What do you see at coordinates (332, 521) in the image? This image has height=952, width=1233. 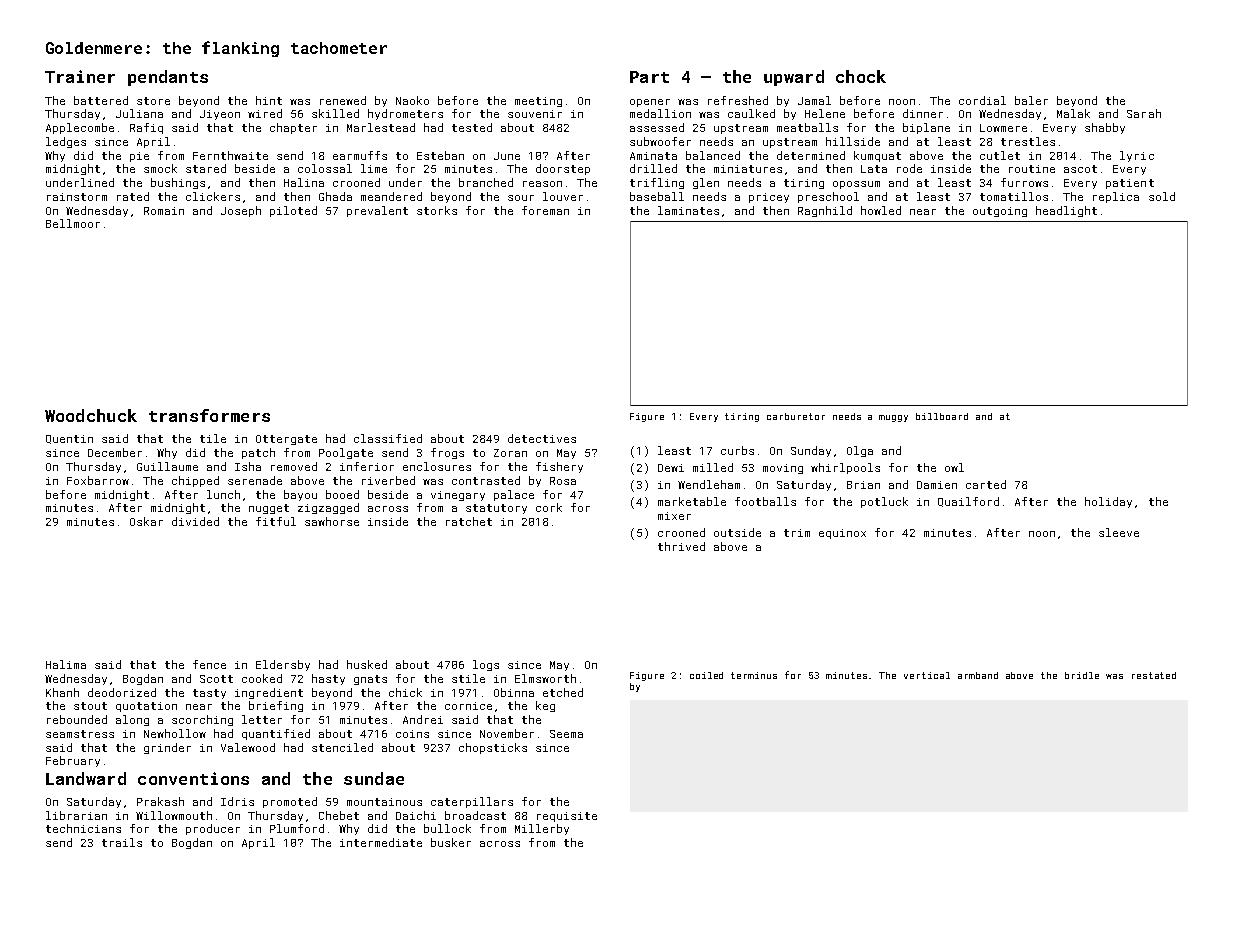 I see `sawhorse` at bounding box center [332, 521].
